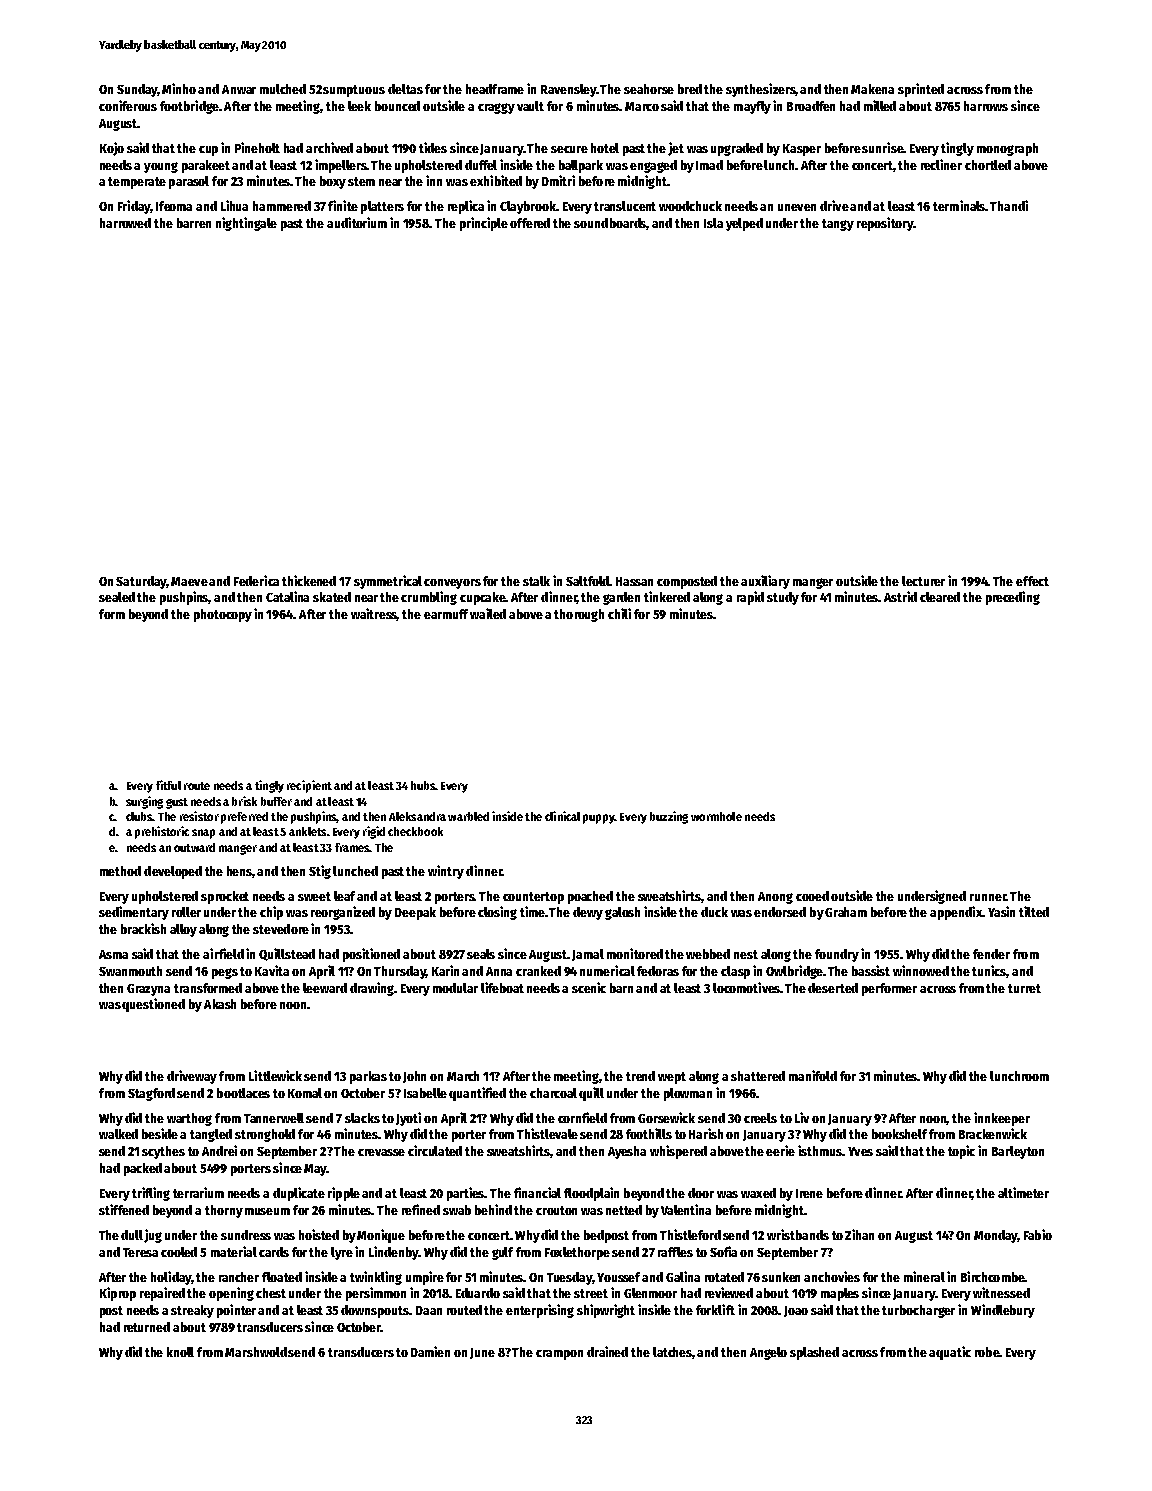 The width and height of the document is (1152, 1491). I want to click on anklets, so click(307, 831).
